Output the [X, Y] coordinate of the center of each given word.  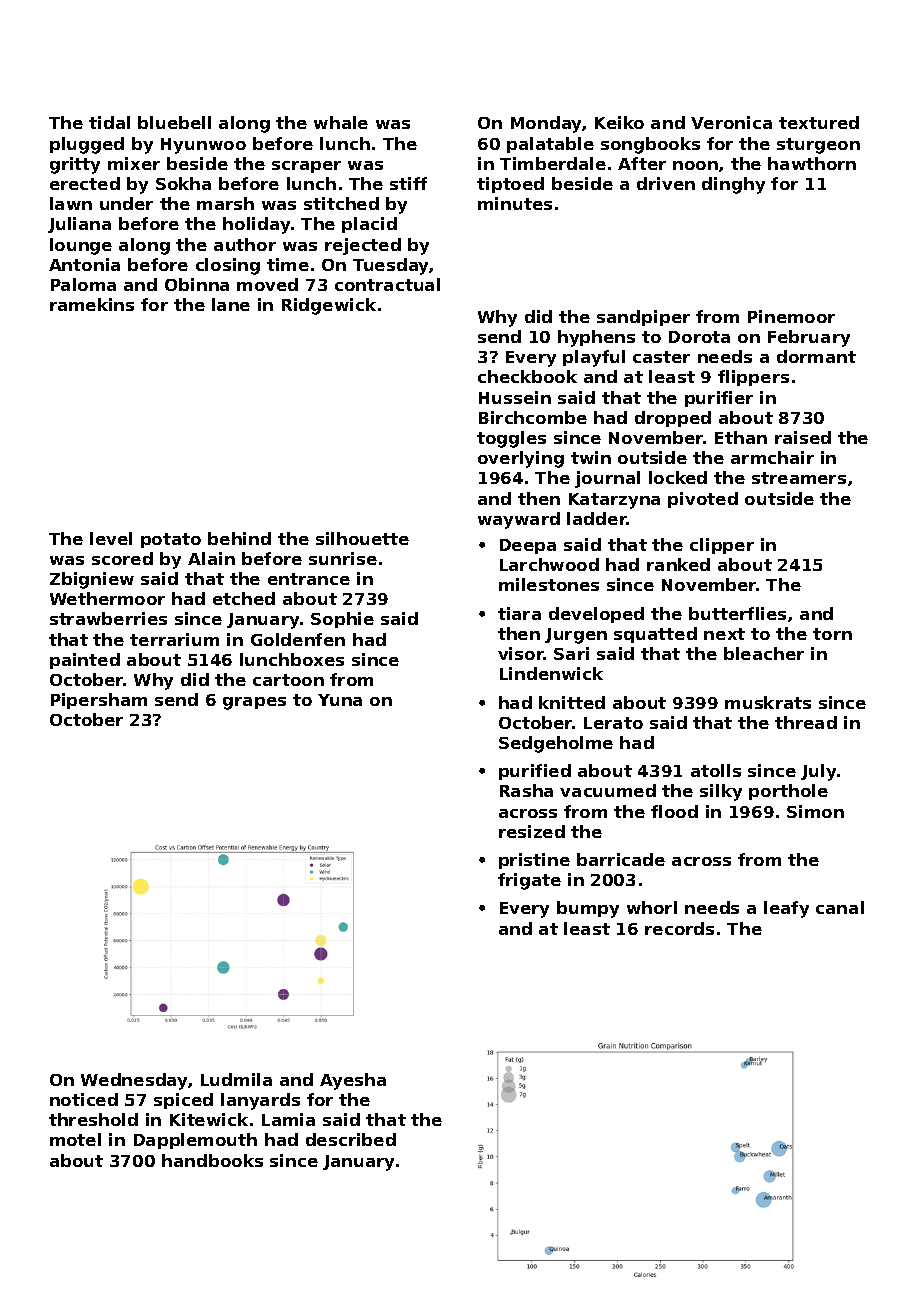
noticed [84, 1099]
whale [341, 122]
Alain [211, 558]
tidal [109, 122]
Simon [815, 811]
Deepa [528, 546]
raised [803, 437]
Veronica [731, 122]
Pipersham [99, 701]
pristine [534, 861]
